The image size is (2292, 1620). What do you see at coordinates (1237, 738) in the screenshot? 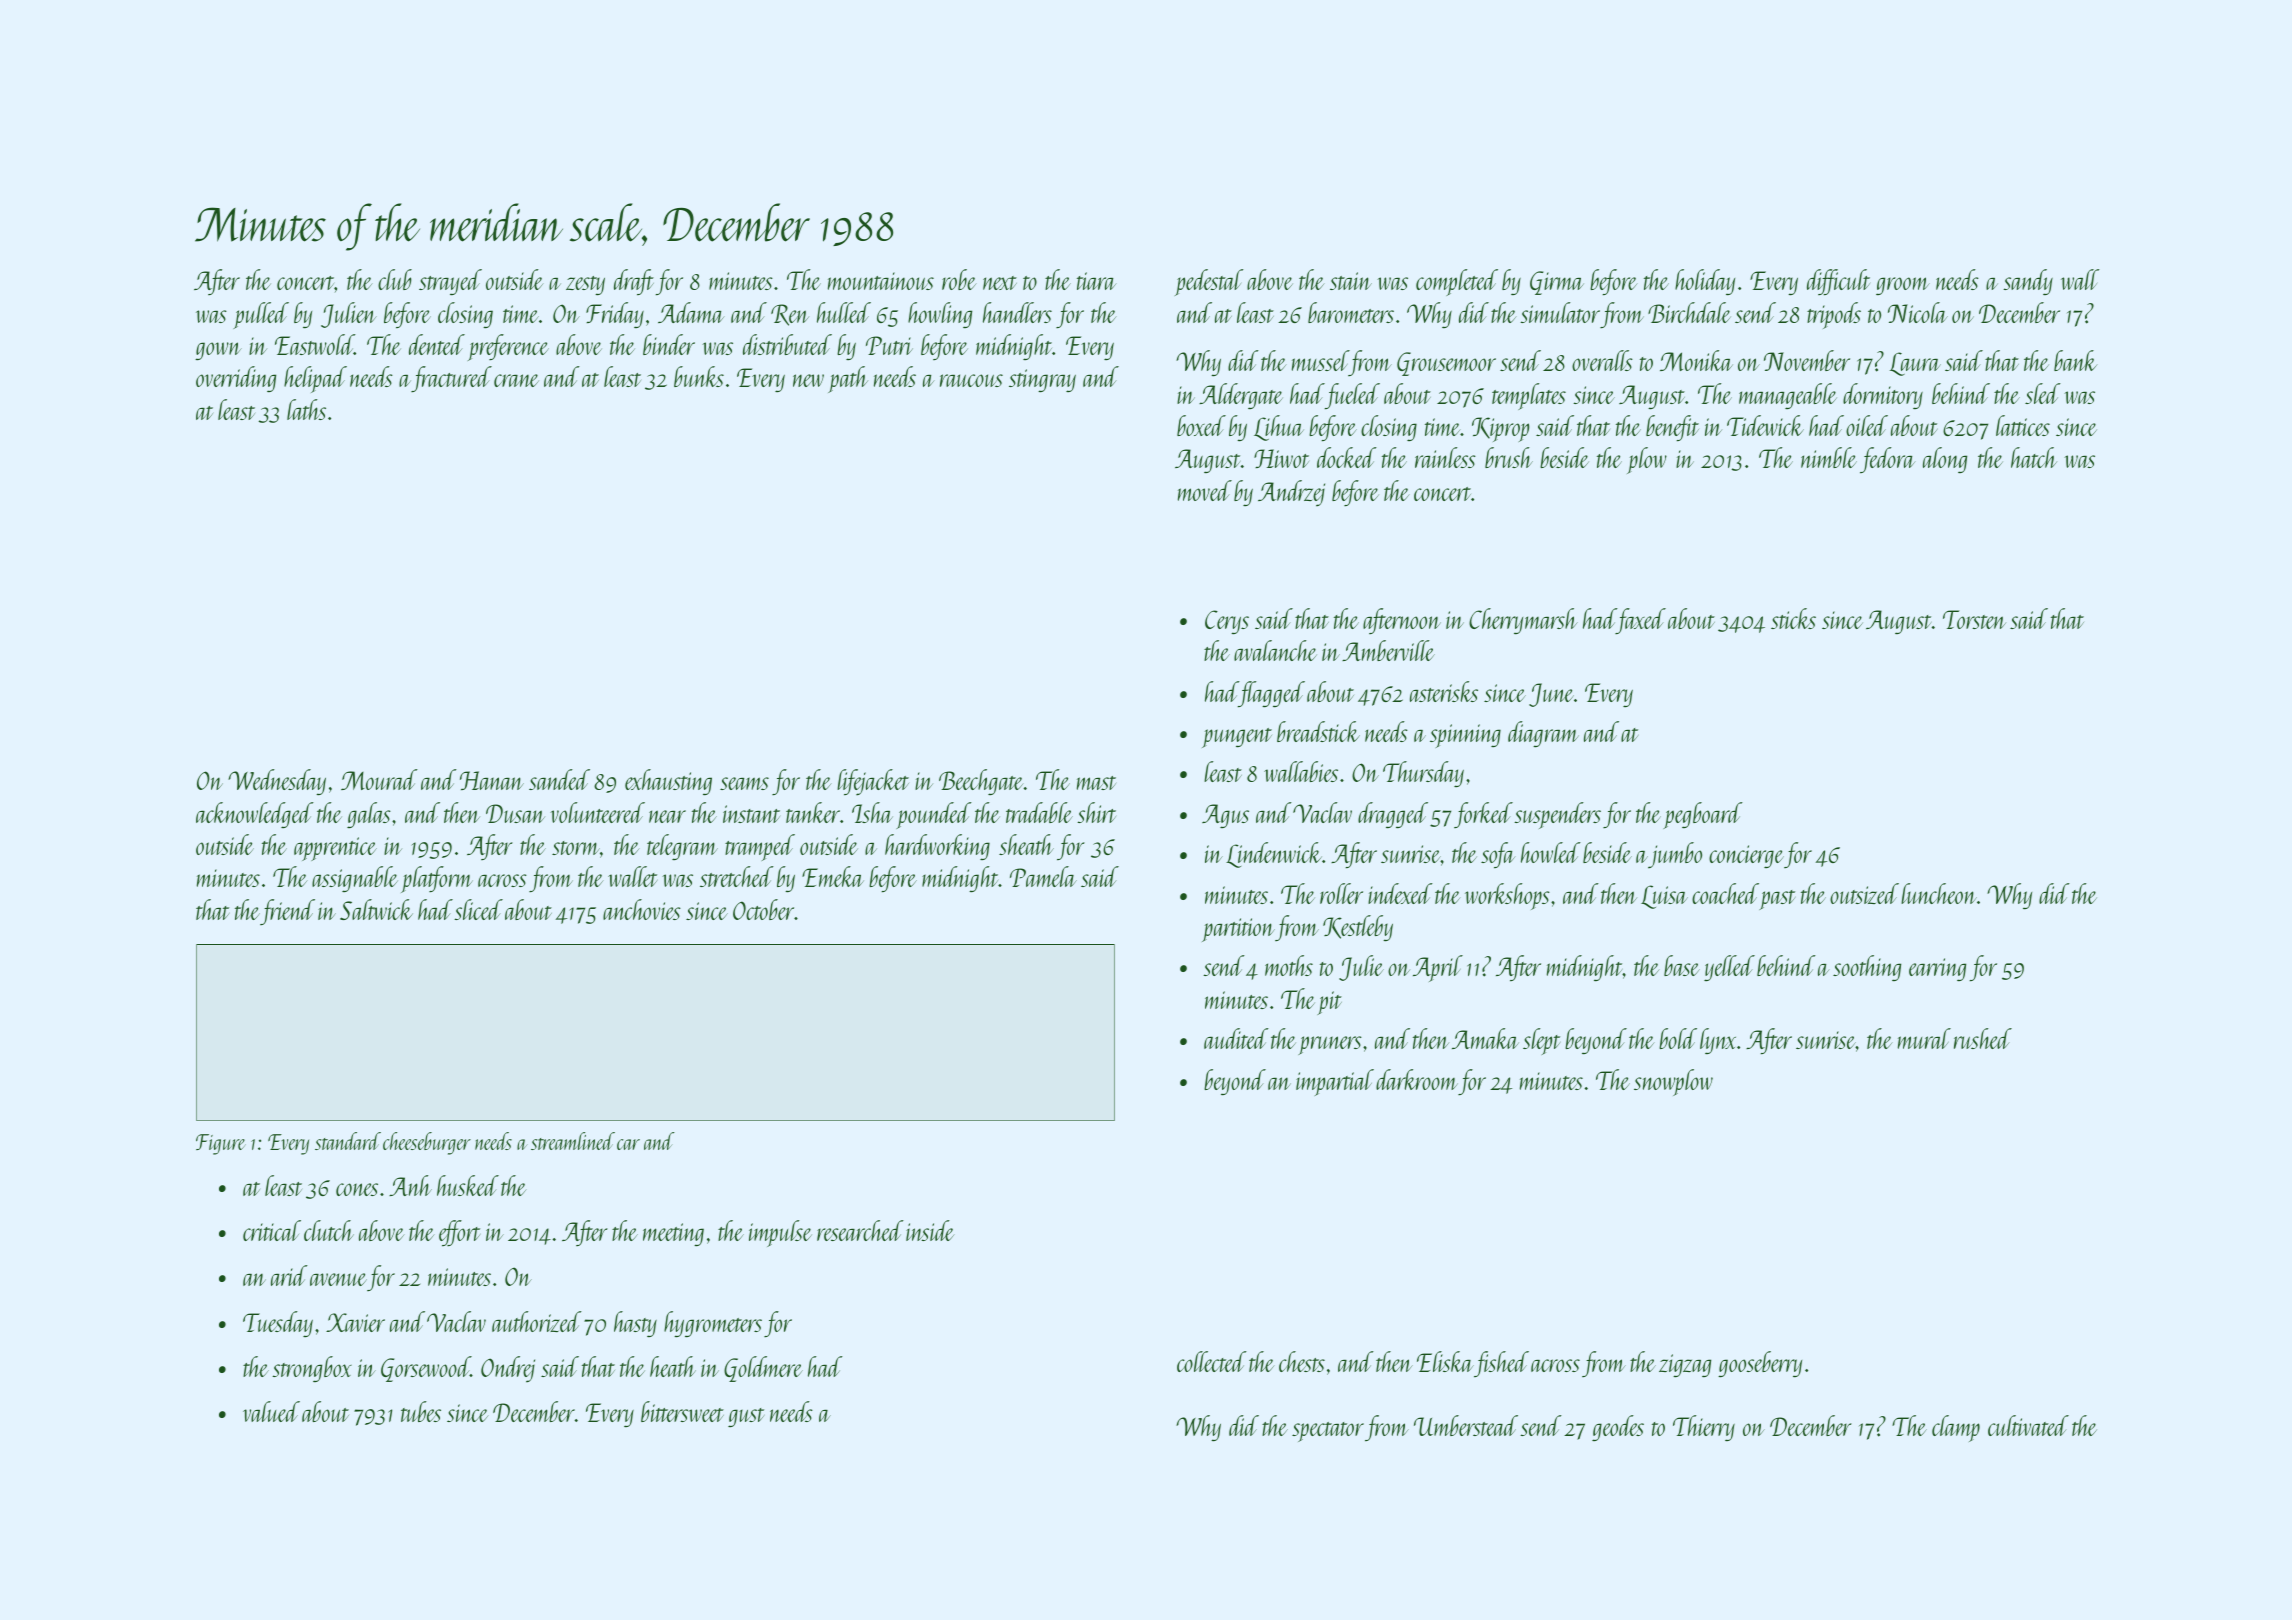
I see `pungent` at bounding box center [1237, 738].
